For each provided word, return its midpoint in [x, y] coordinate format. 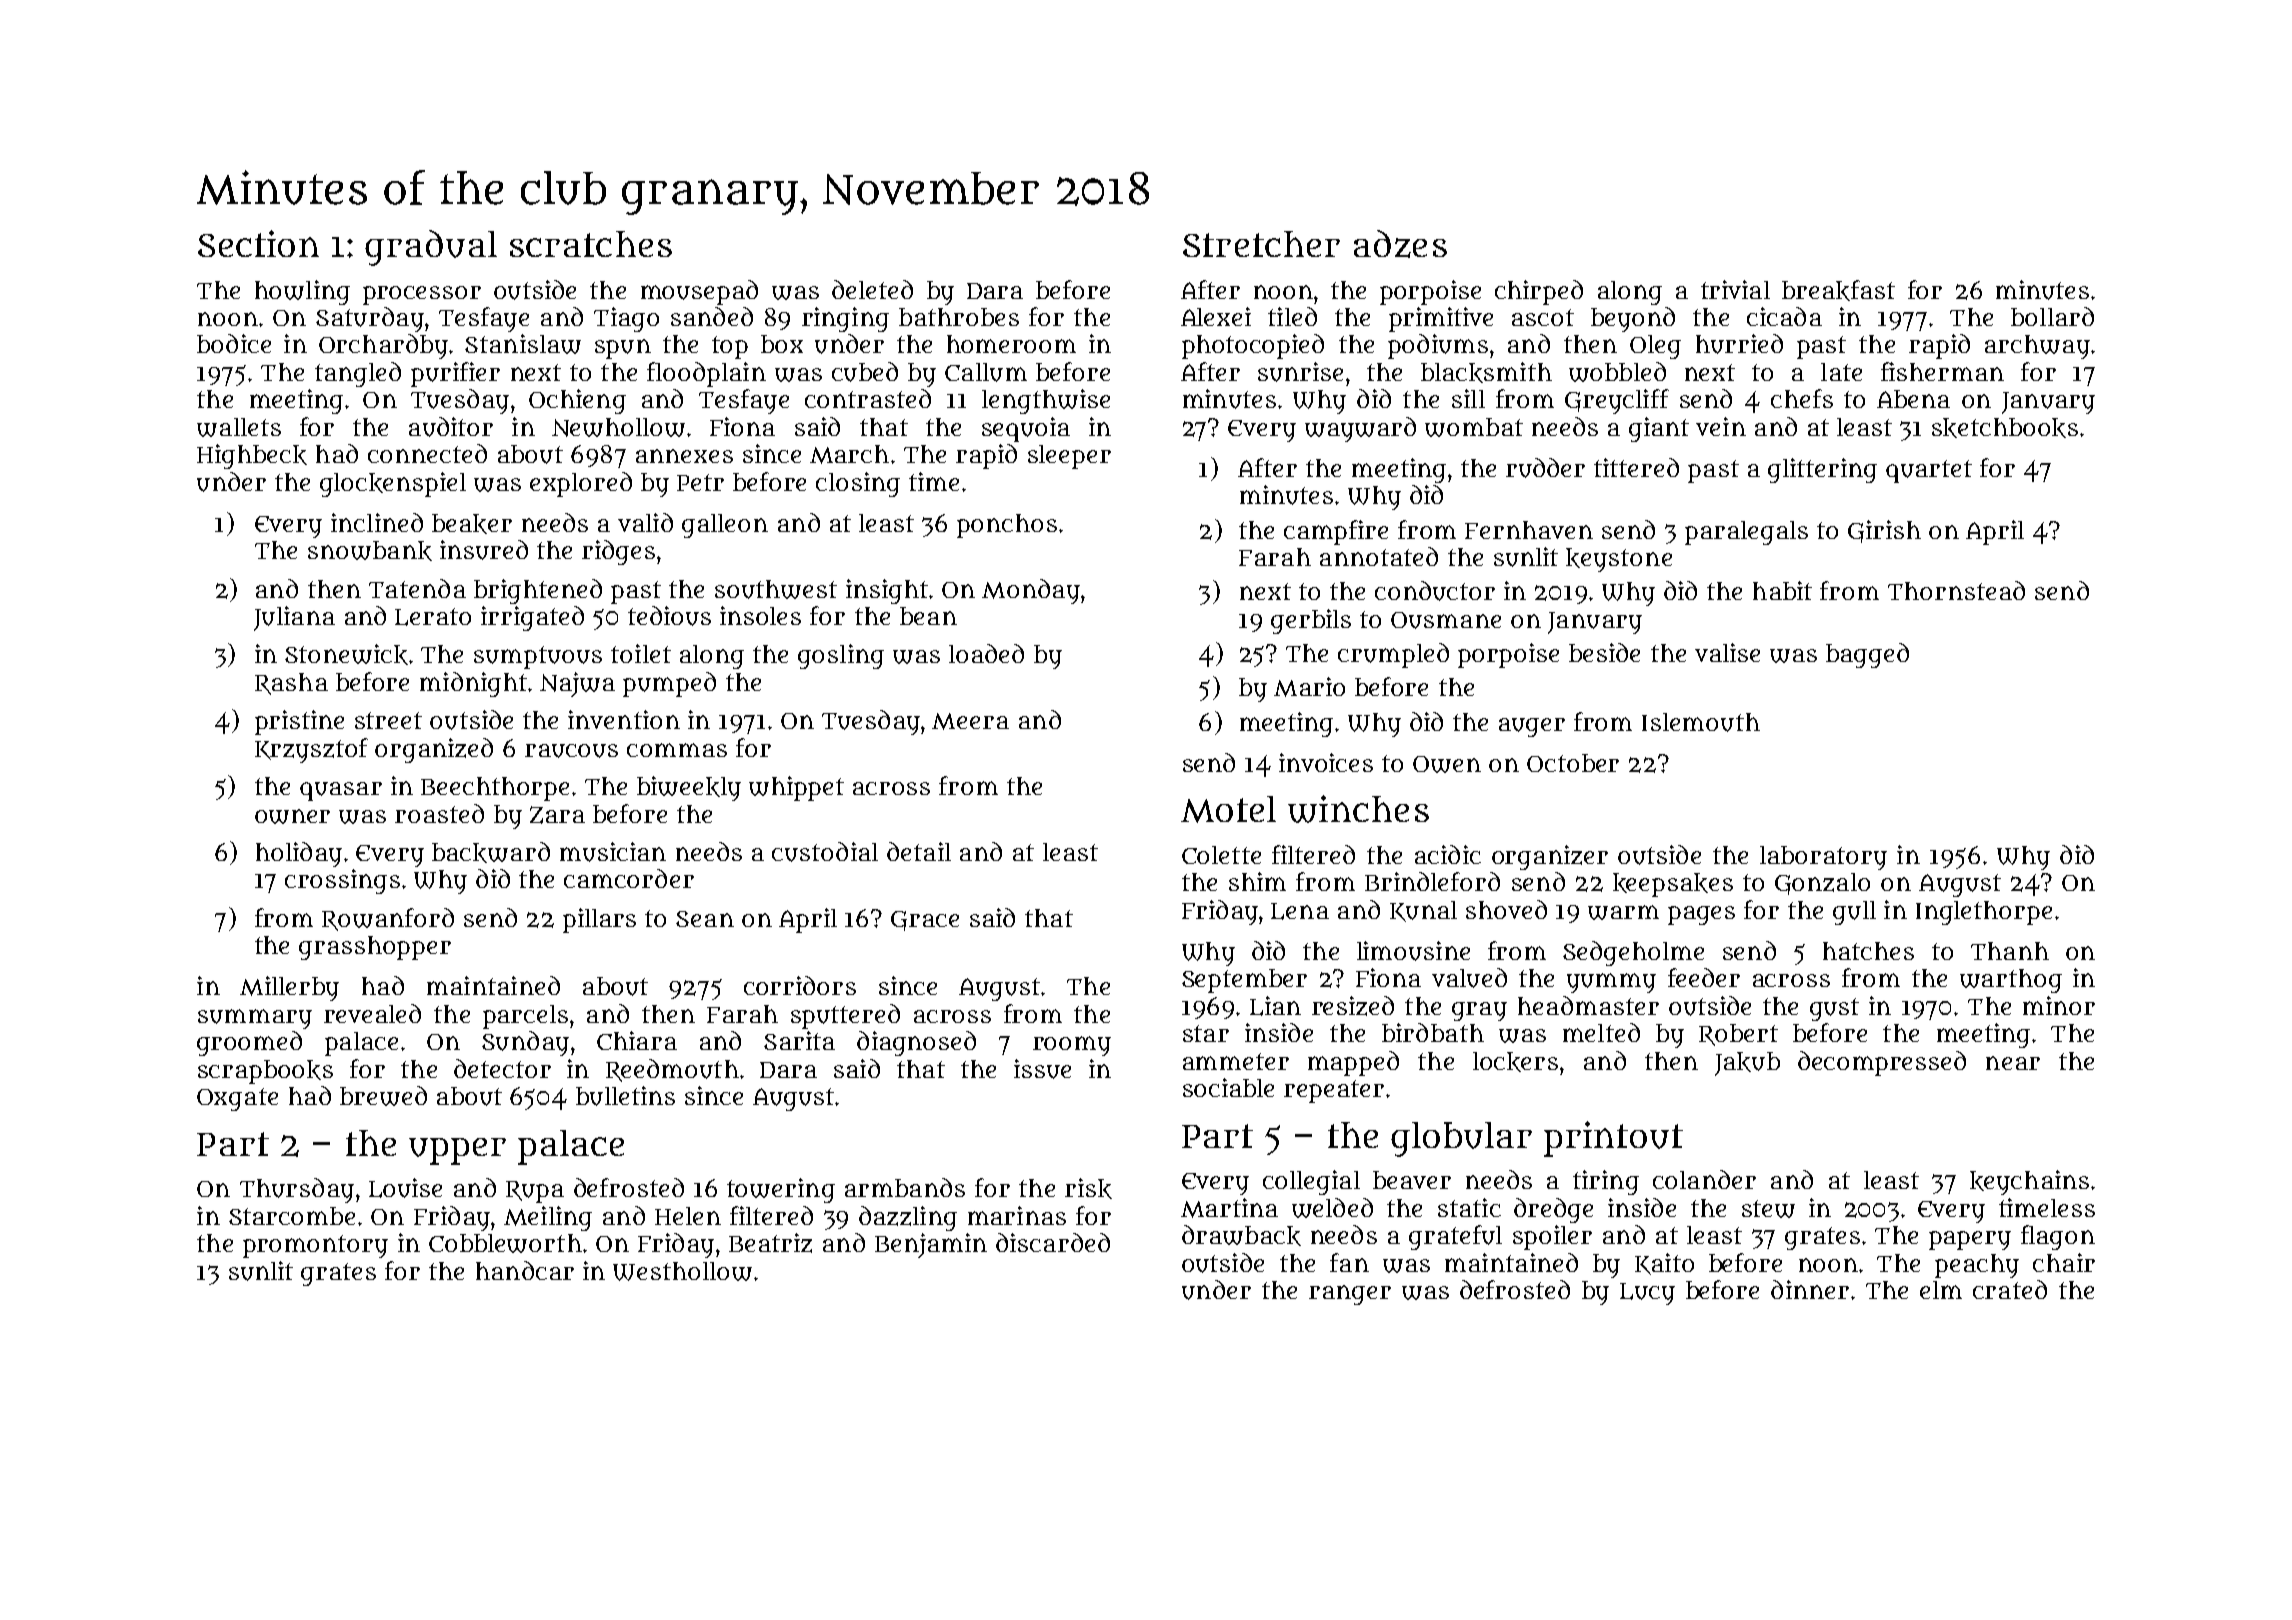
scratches [591, 244]
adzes [1400, 244]
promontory [315, 1246]
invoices [1326, 762]
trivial [1735, 289]
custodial [825, 852]
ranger [1350, 1295]
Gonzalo [1822, 884]
